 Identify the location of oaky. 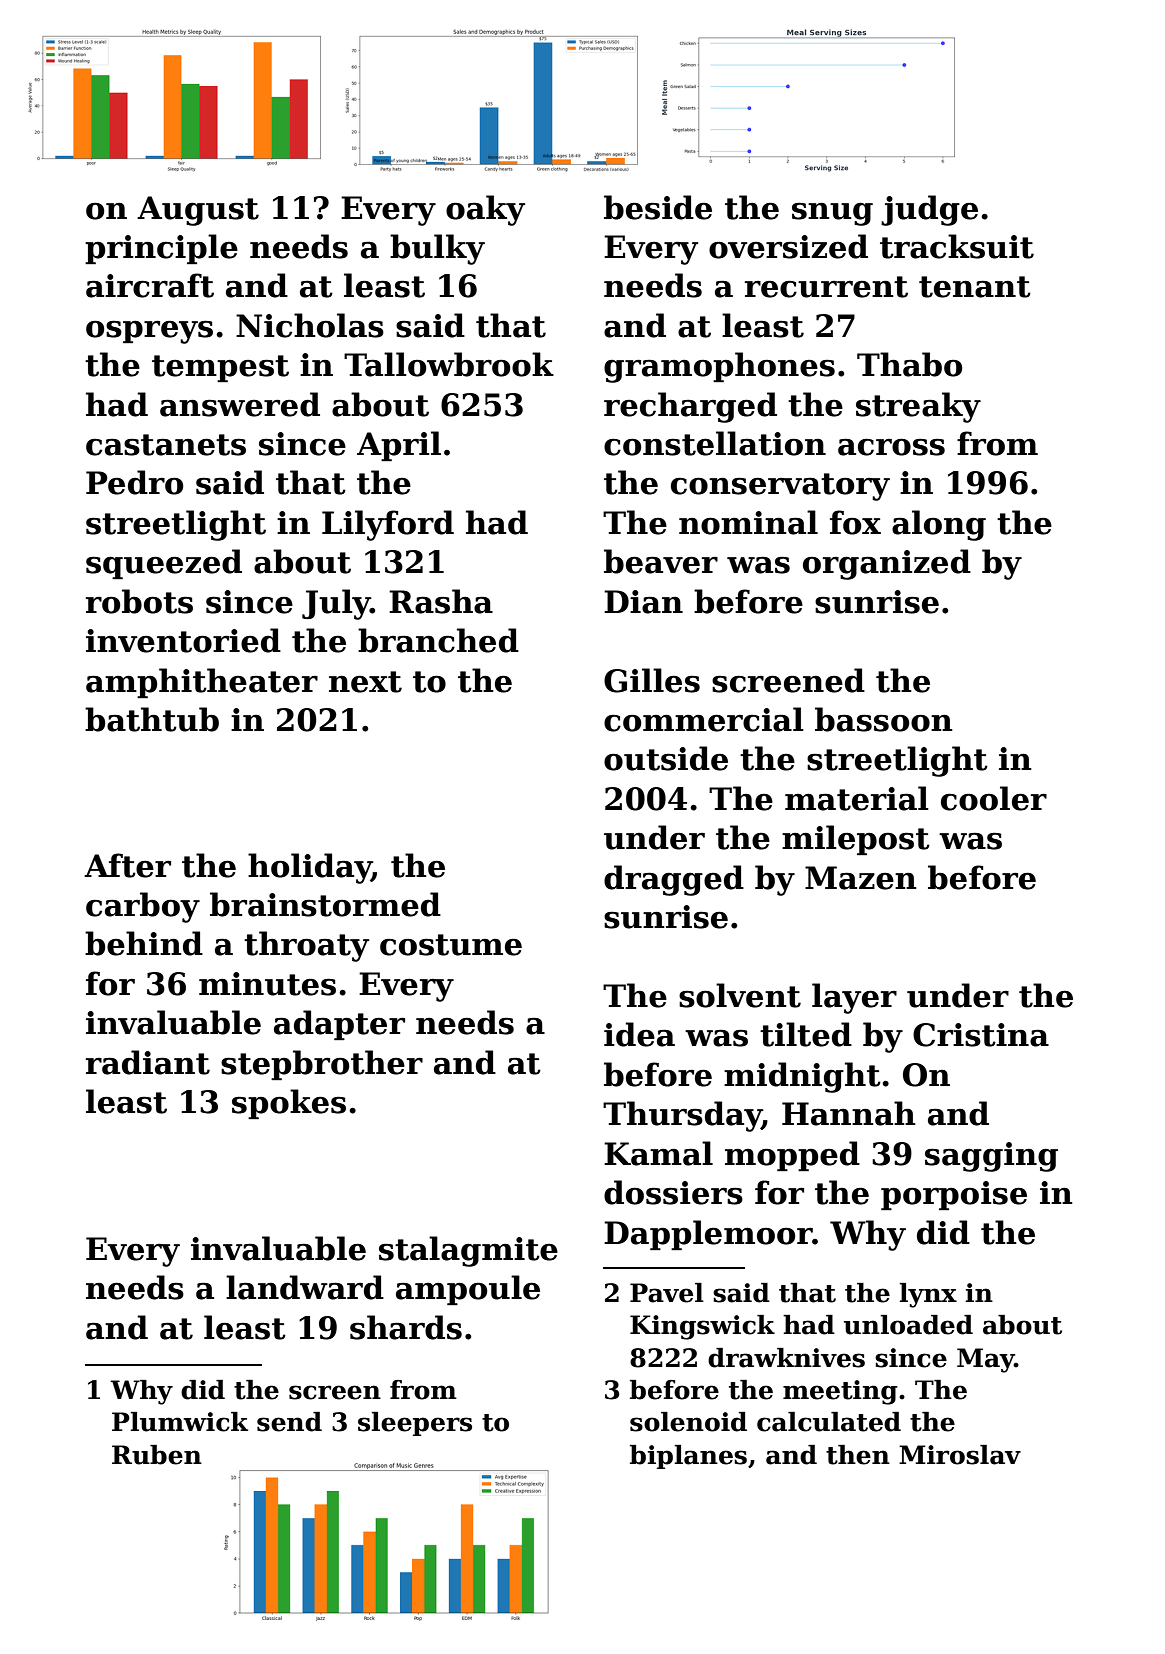
(486, 210).
